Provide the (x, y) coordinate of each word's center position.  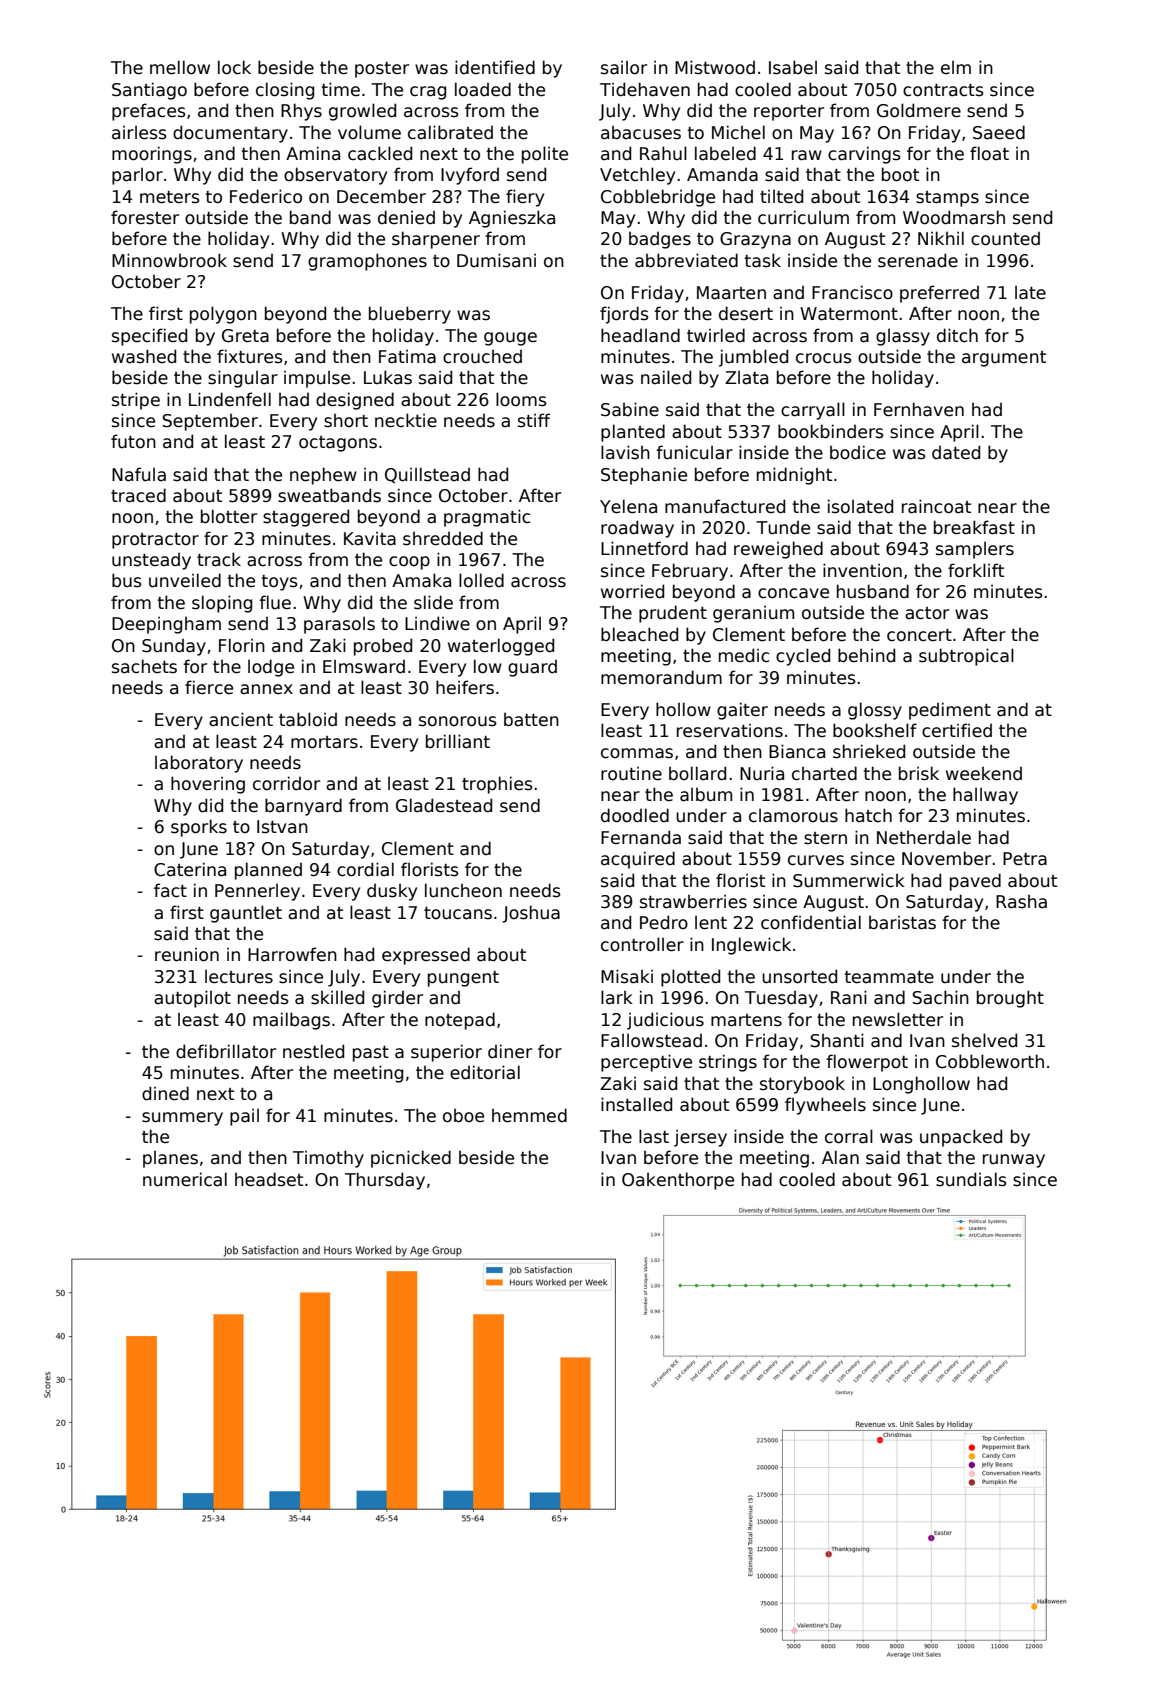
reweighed (778, 550)
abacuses (641, 132)
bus (127, 580)
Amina (313, 153)
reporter (789, 113)
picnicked (411, 1159)
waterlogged (501, 647)
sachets (144, 666)
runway (1014, 1161)
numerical (185, 1179)
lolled (481, 580)
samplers (975, 550)
